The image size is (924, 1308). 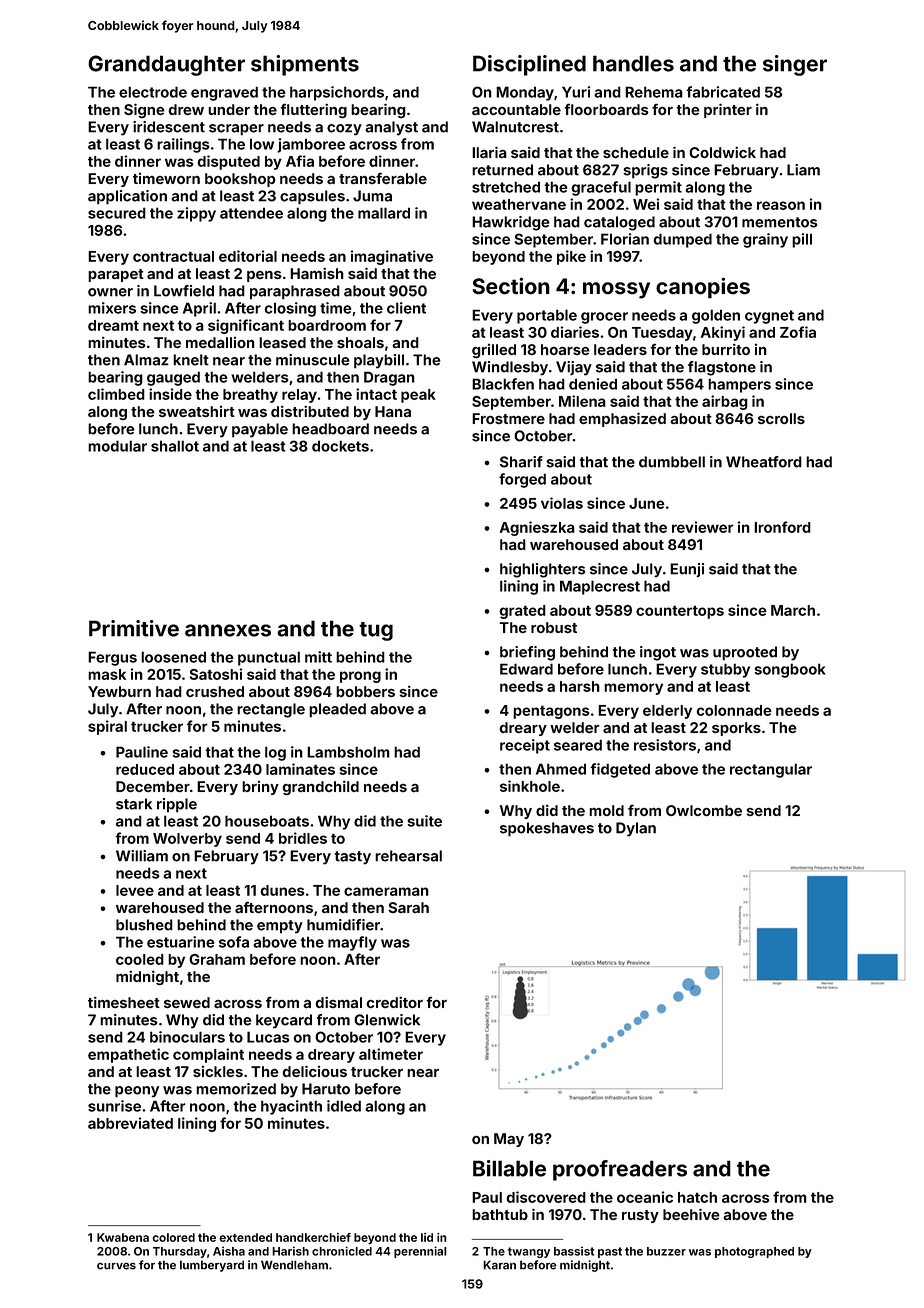 What do you see at coordinates (127, 197) in the screenshot?
I see `application` at bounding box center [127, 197].
